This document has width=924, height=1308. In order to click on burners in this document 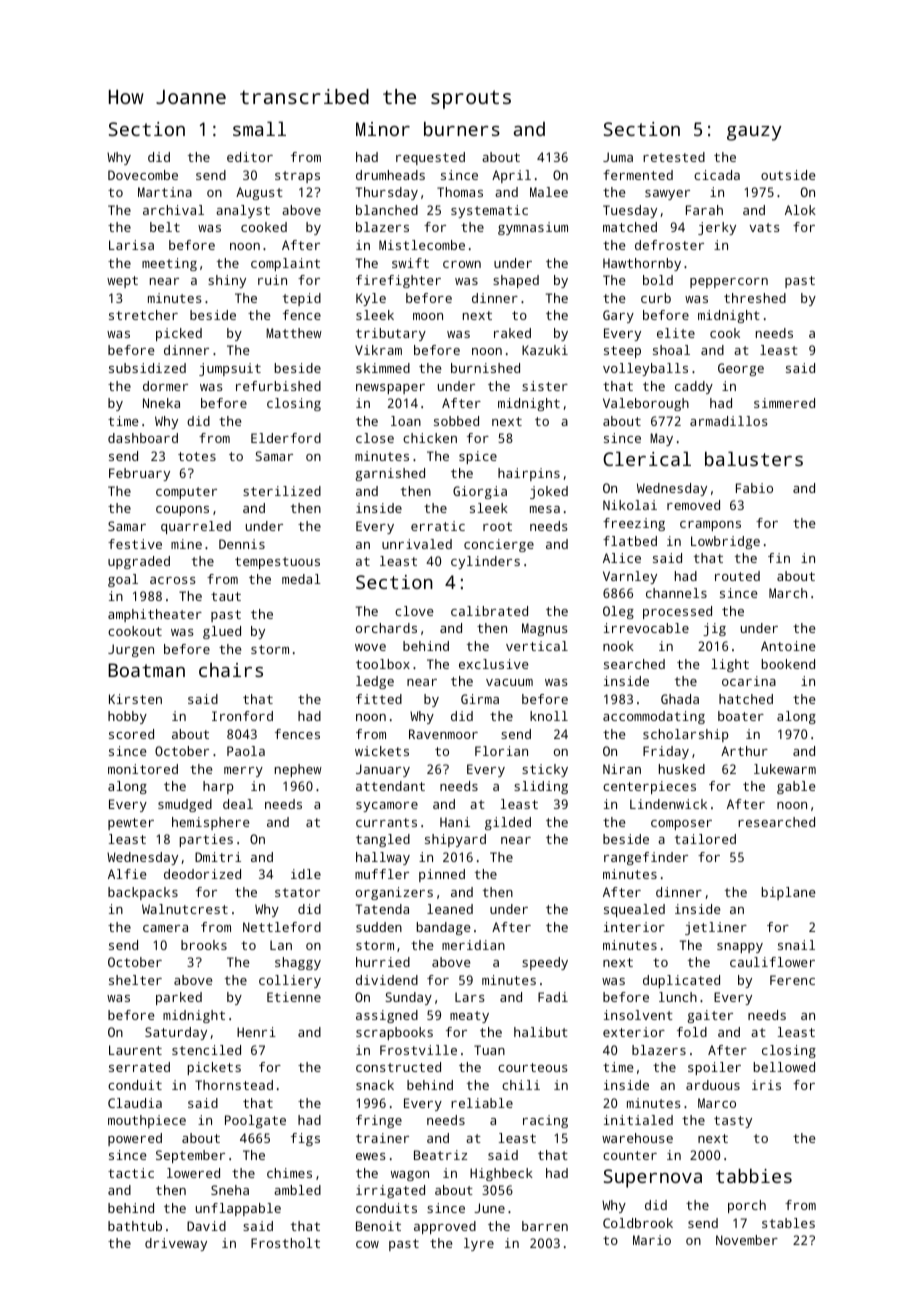, I will do `click(462, 128)`.
